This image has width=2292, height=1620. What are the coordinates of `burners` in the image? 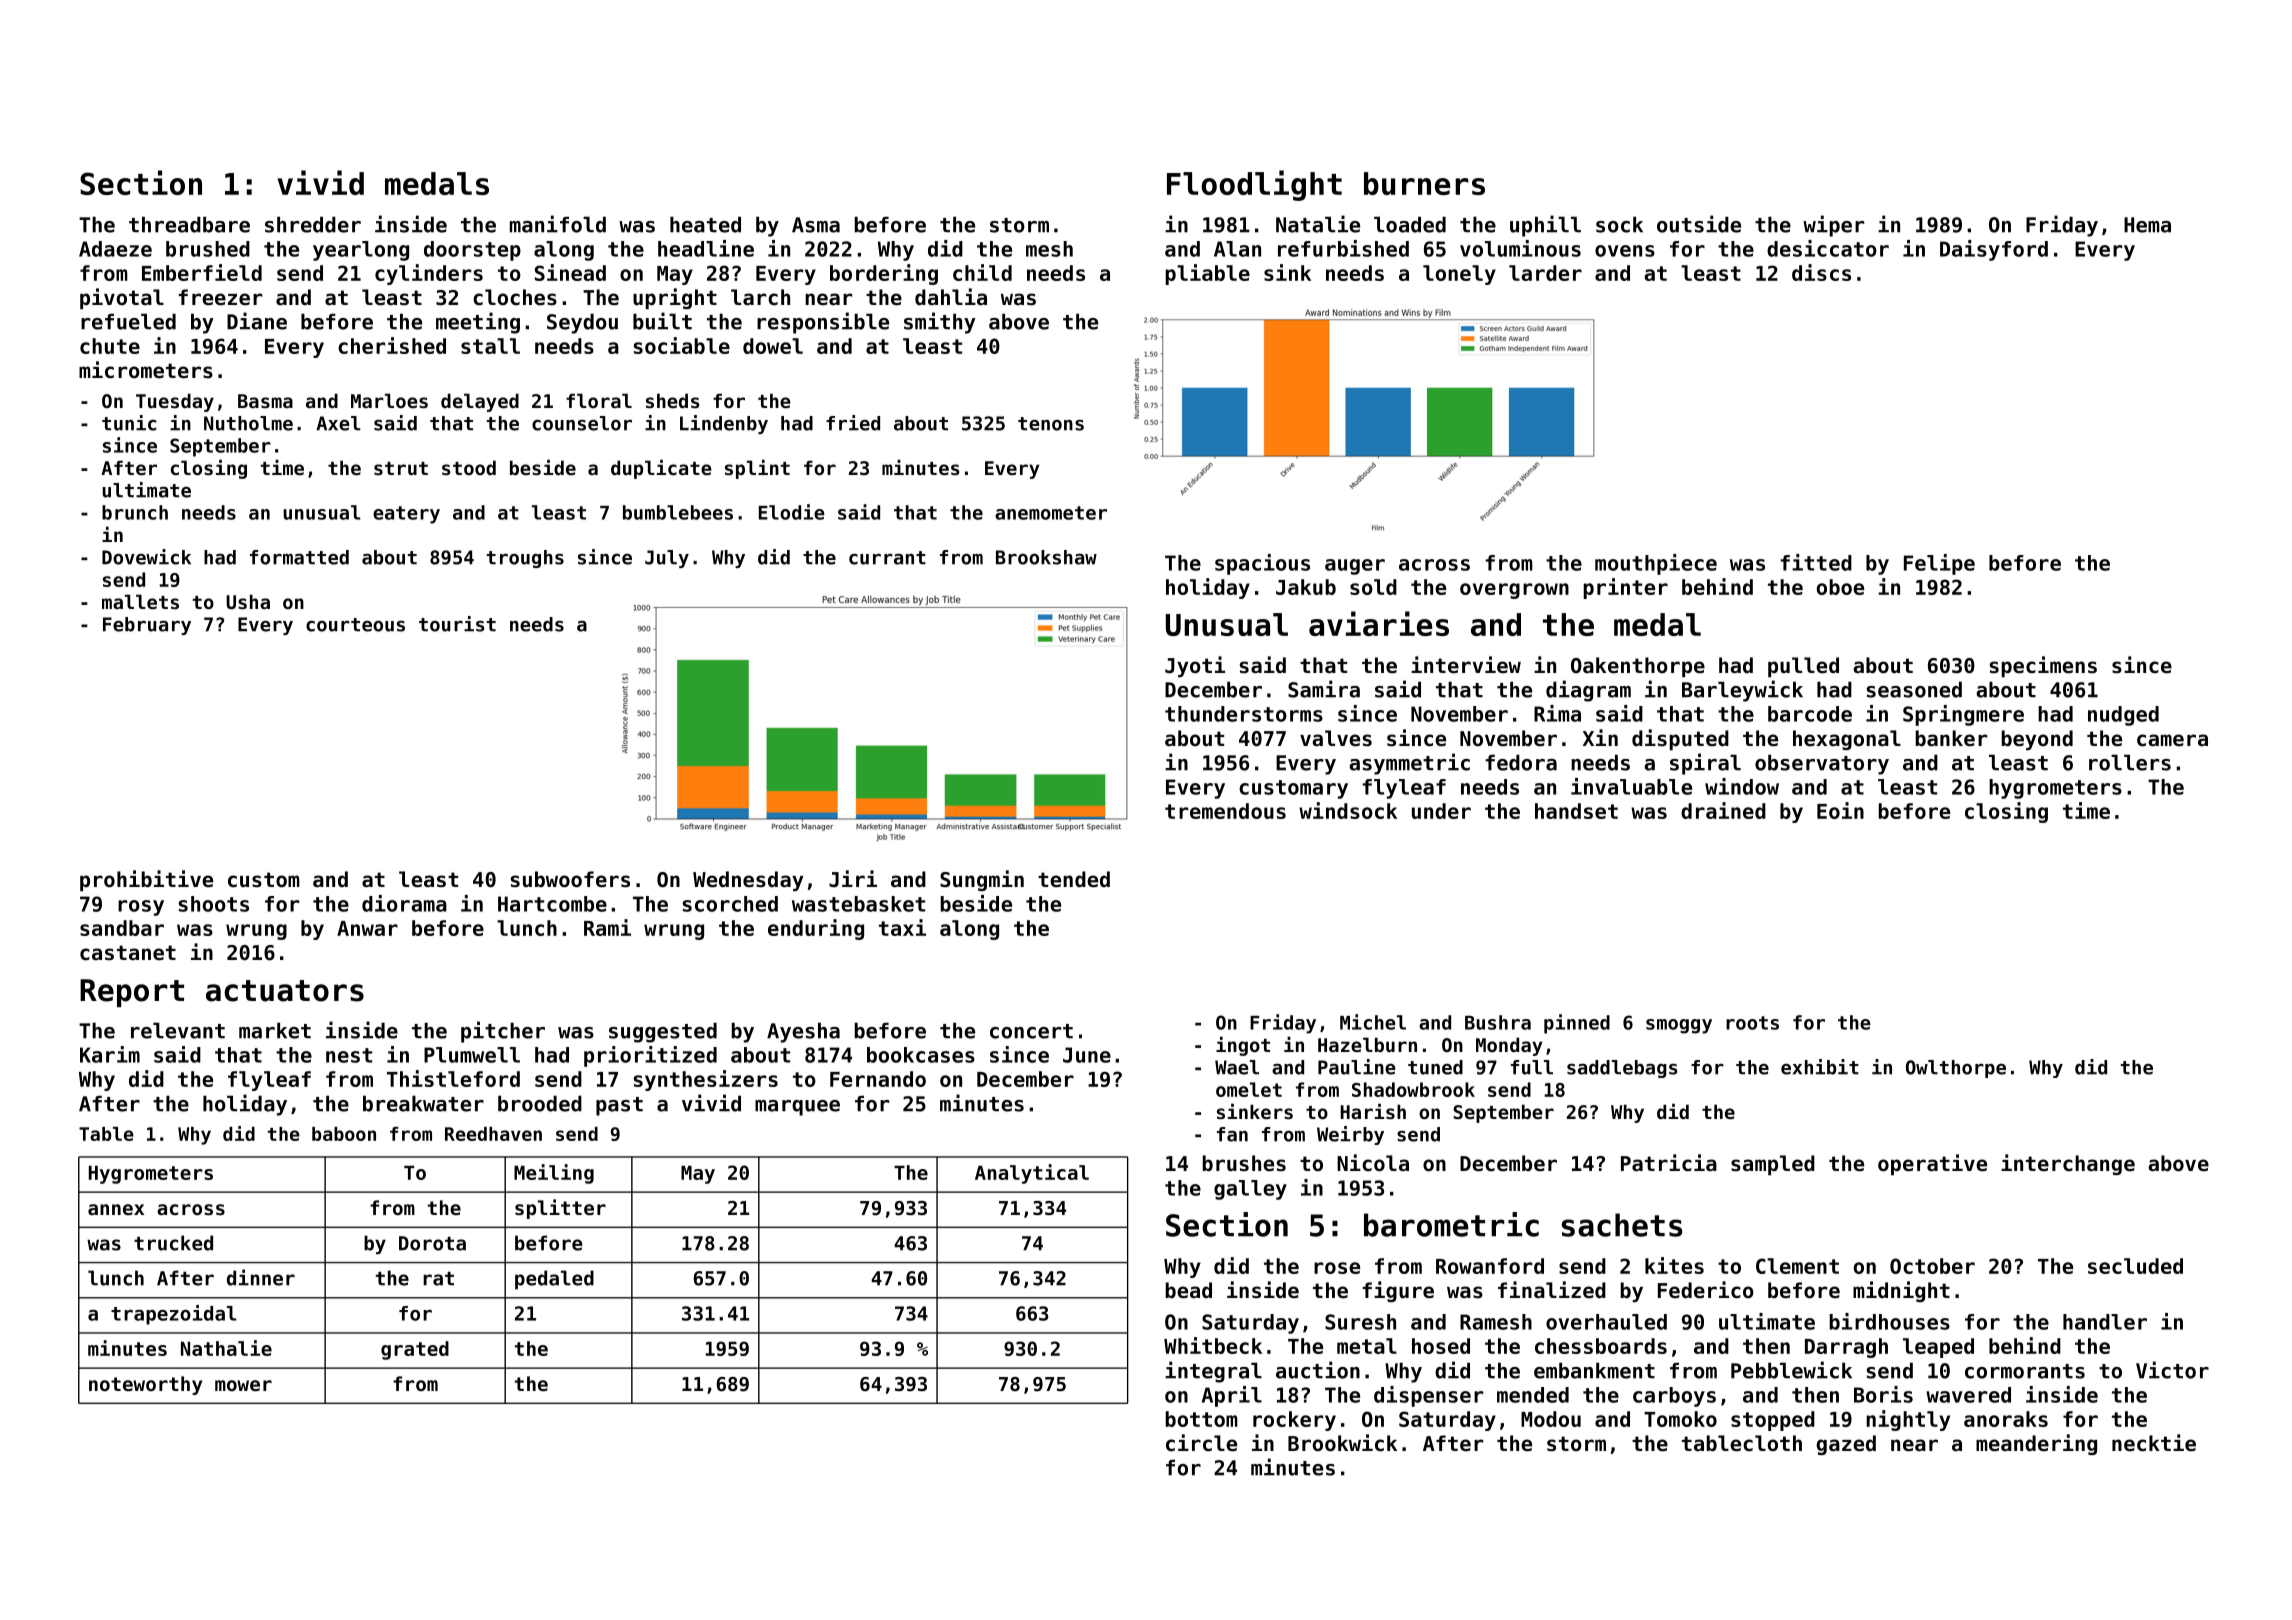 It's located at (1424, 183).
